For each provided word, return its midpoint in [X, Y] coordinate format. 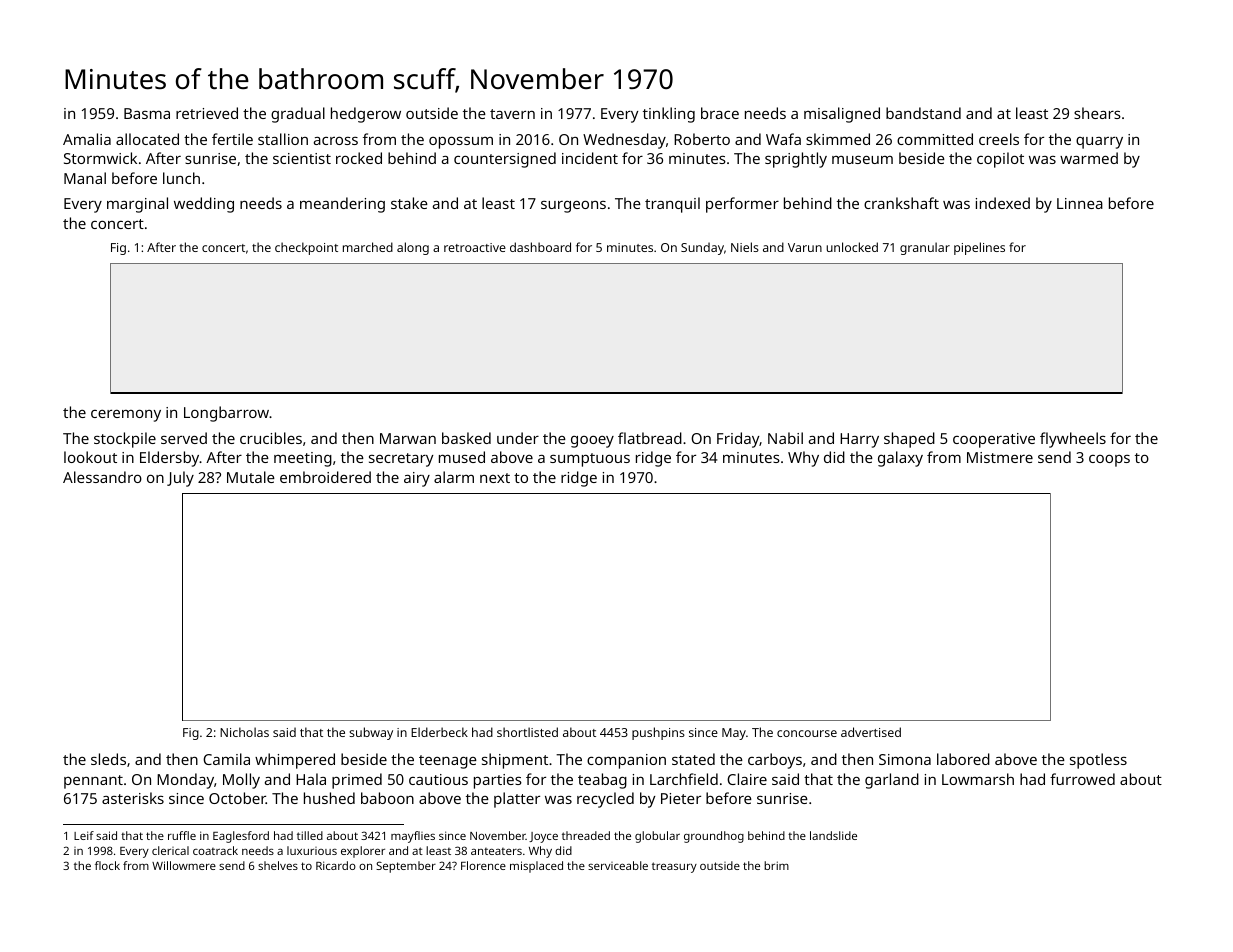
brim [776, 865]
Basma [147, 113]
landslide [833, 835]
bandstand [923, 113]
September [406, 867]
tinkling [669, 115]
